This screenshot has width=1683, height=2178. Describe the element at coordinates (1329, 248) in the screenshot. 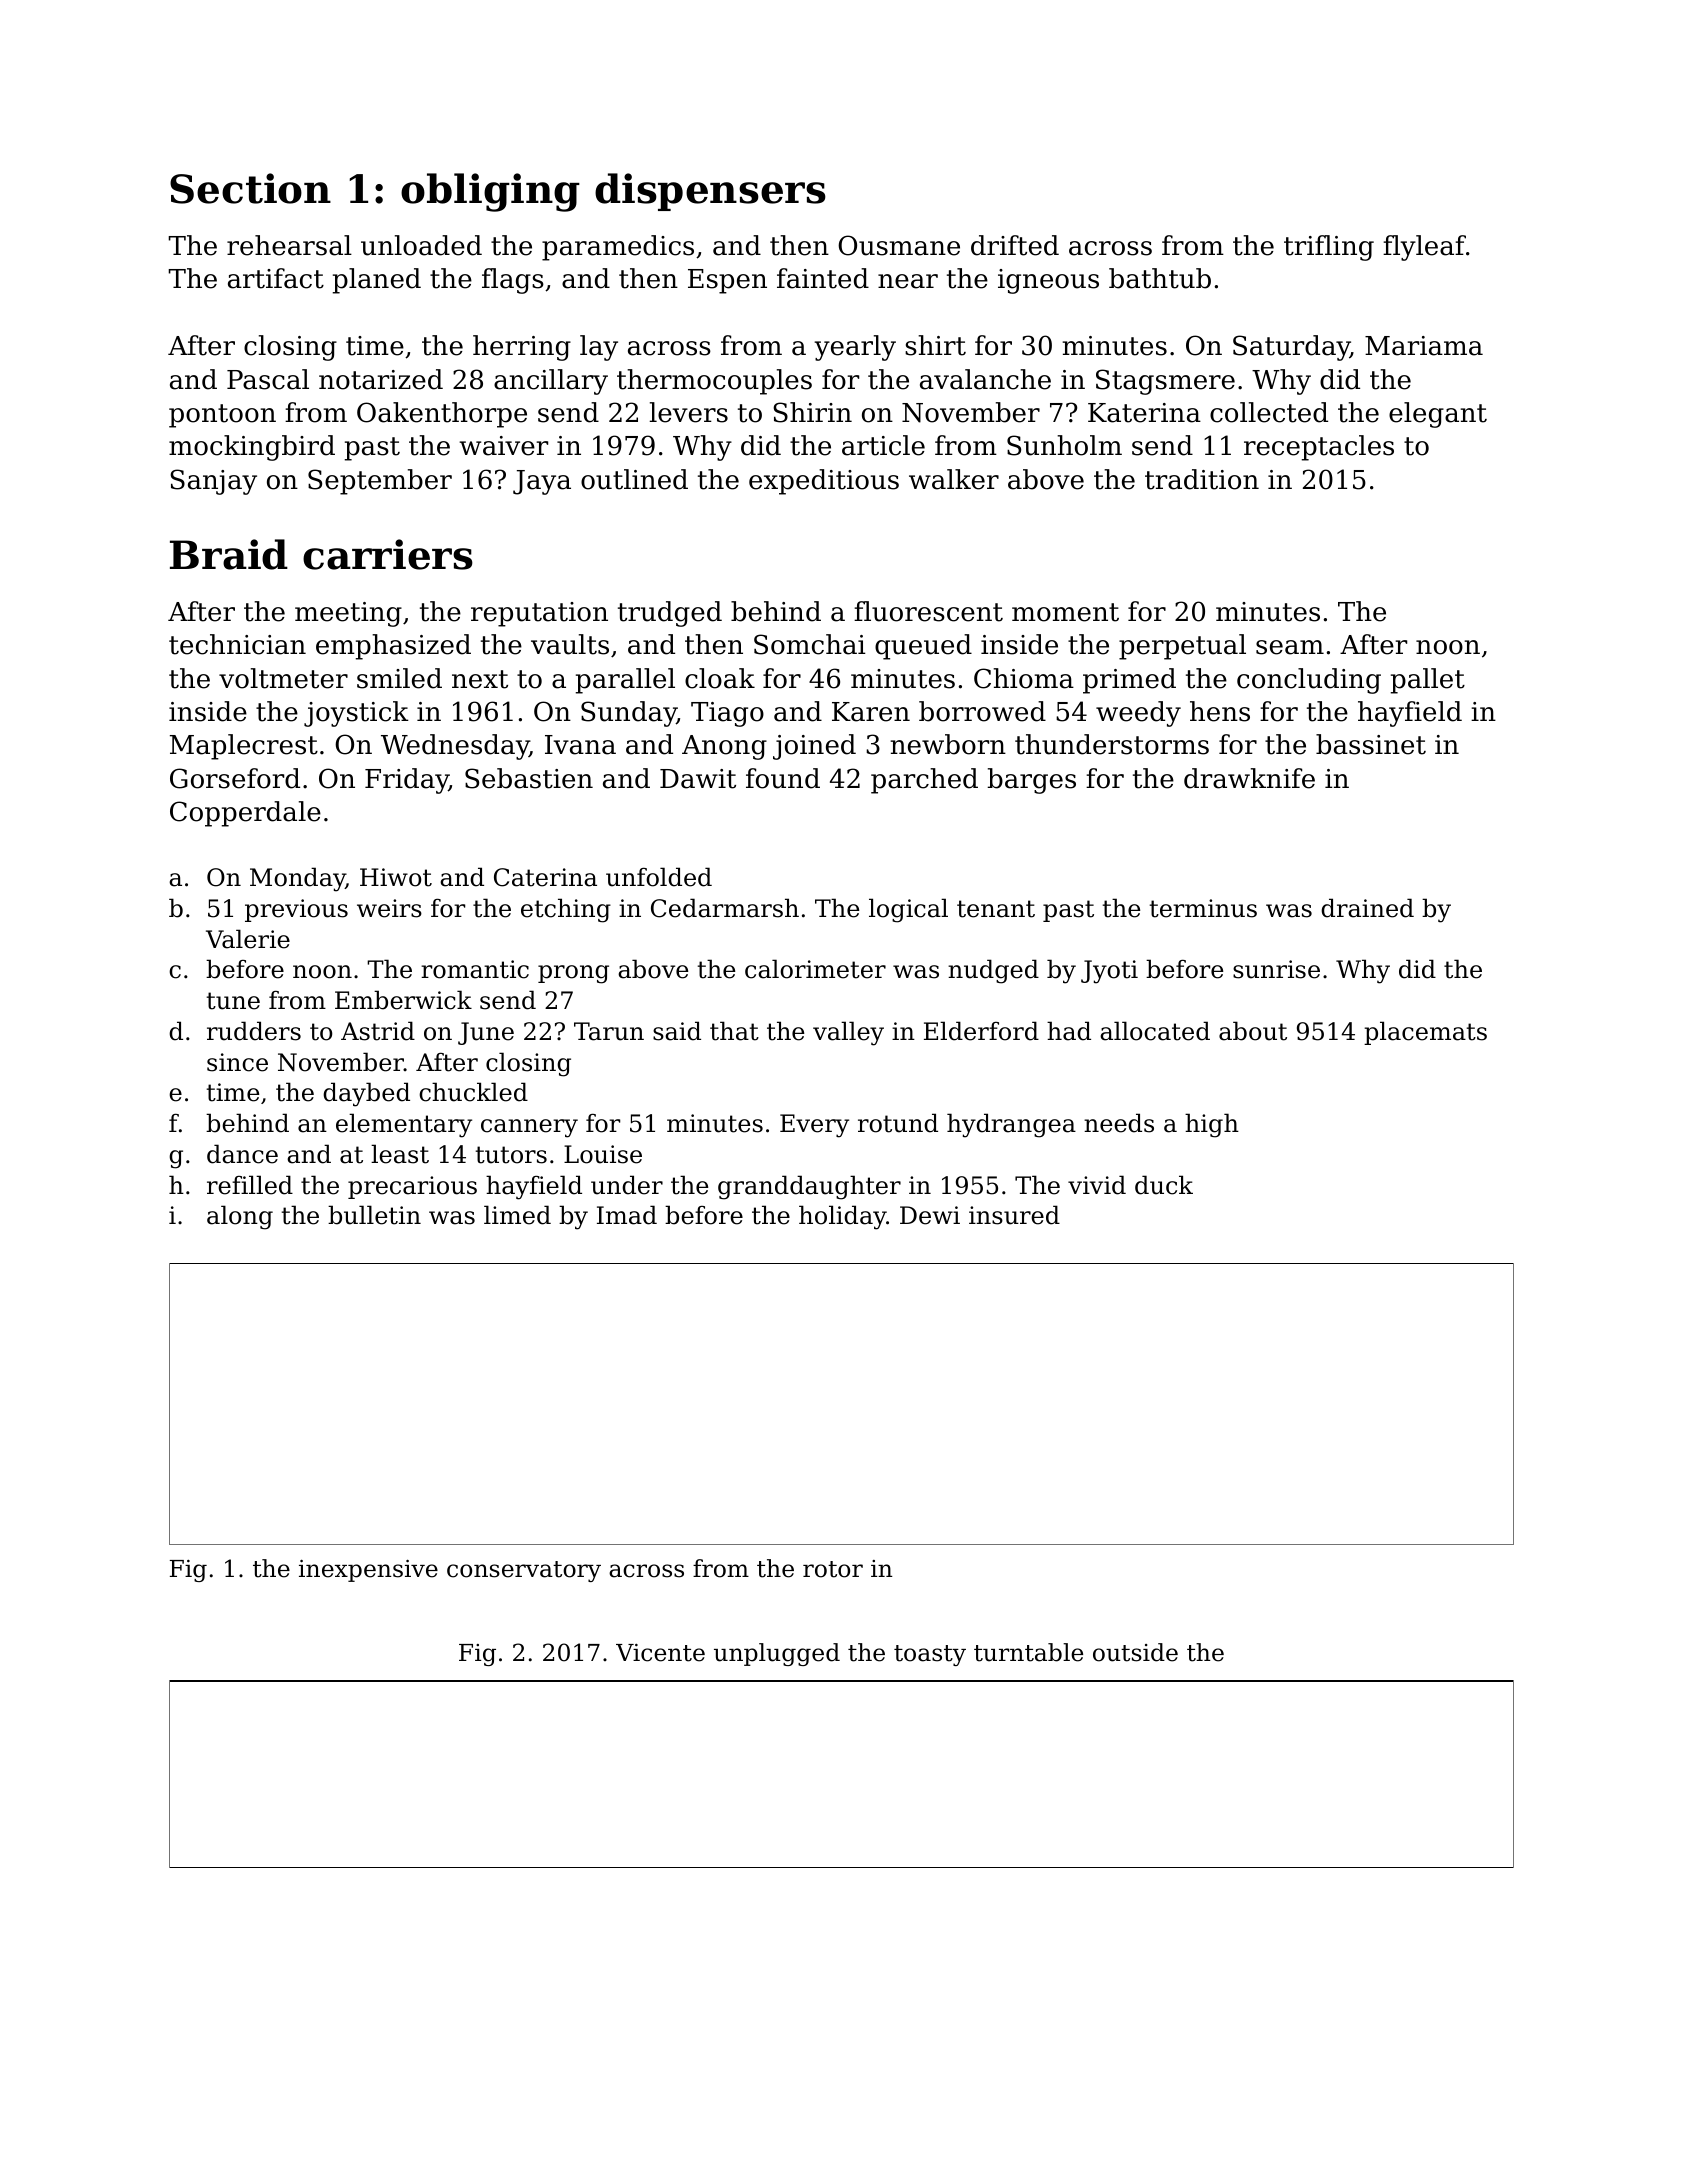

I see `trifling` at that location.
